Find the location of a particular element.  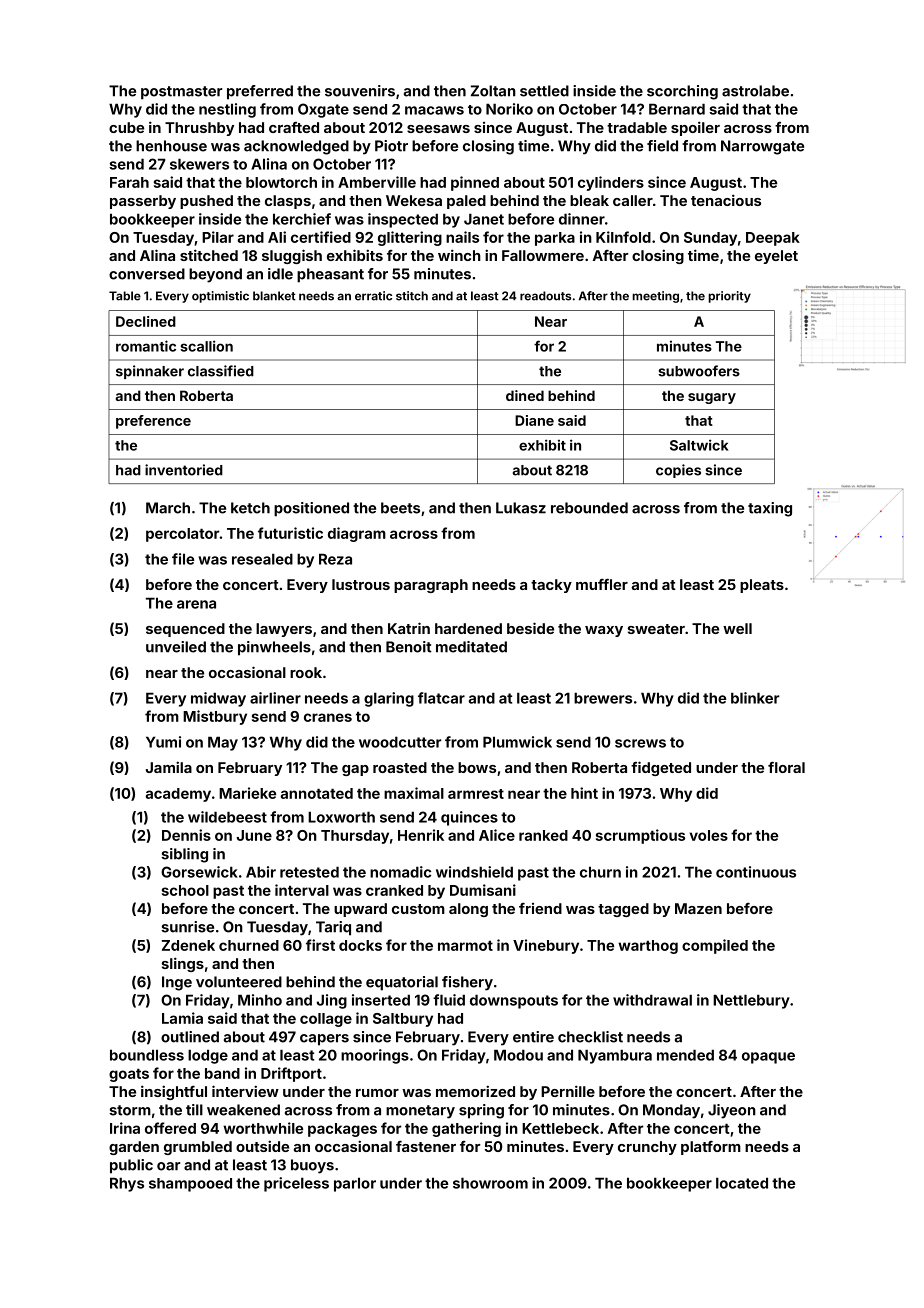

dined is located at coordinates (525, 395).
